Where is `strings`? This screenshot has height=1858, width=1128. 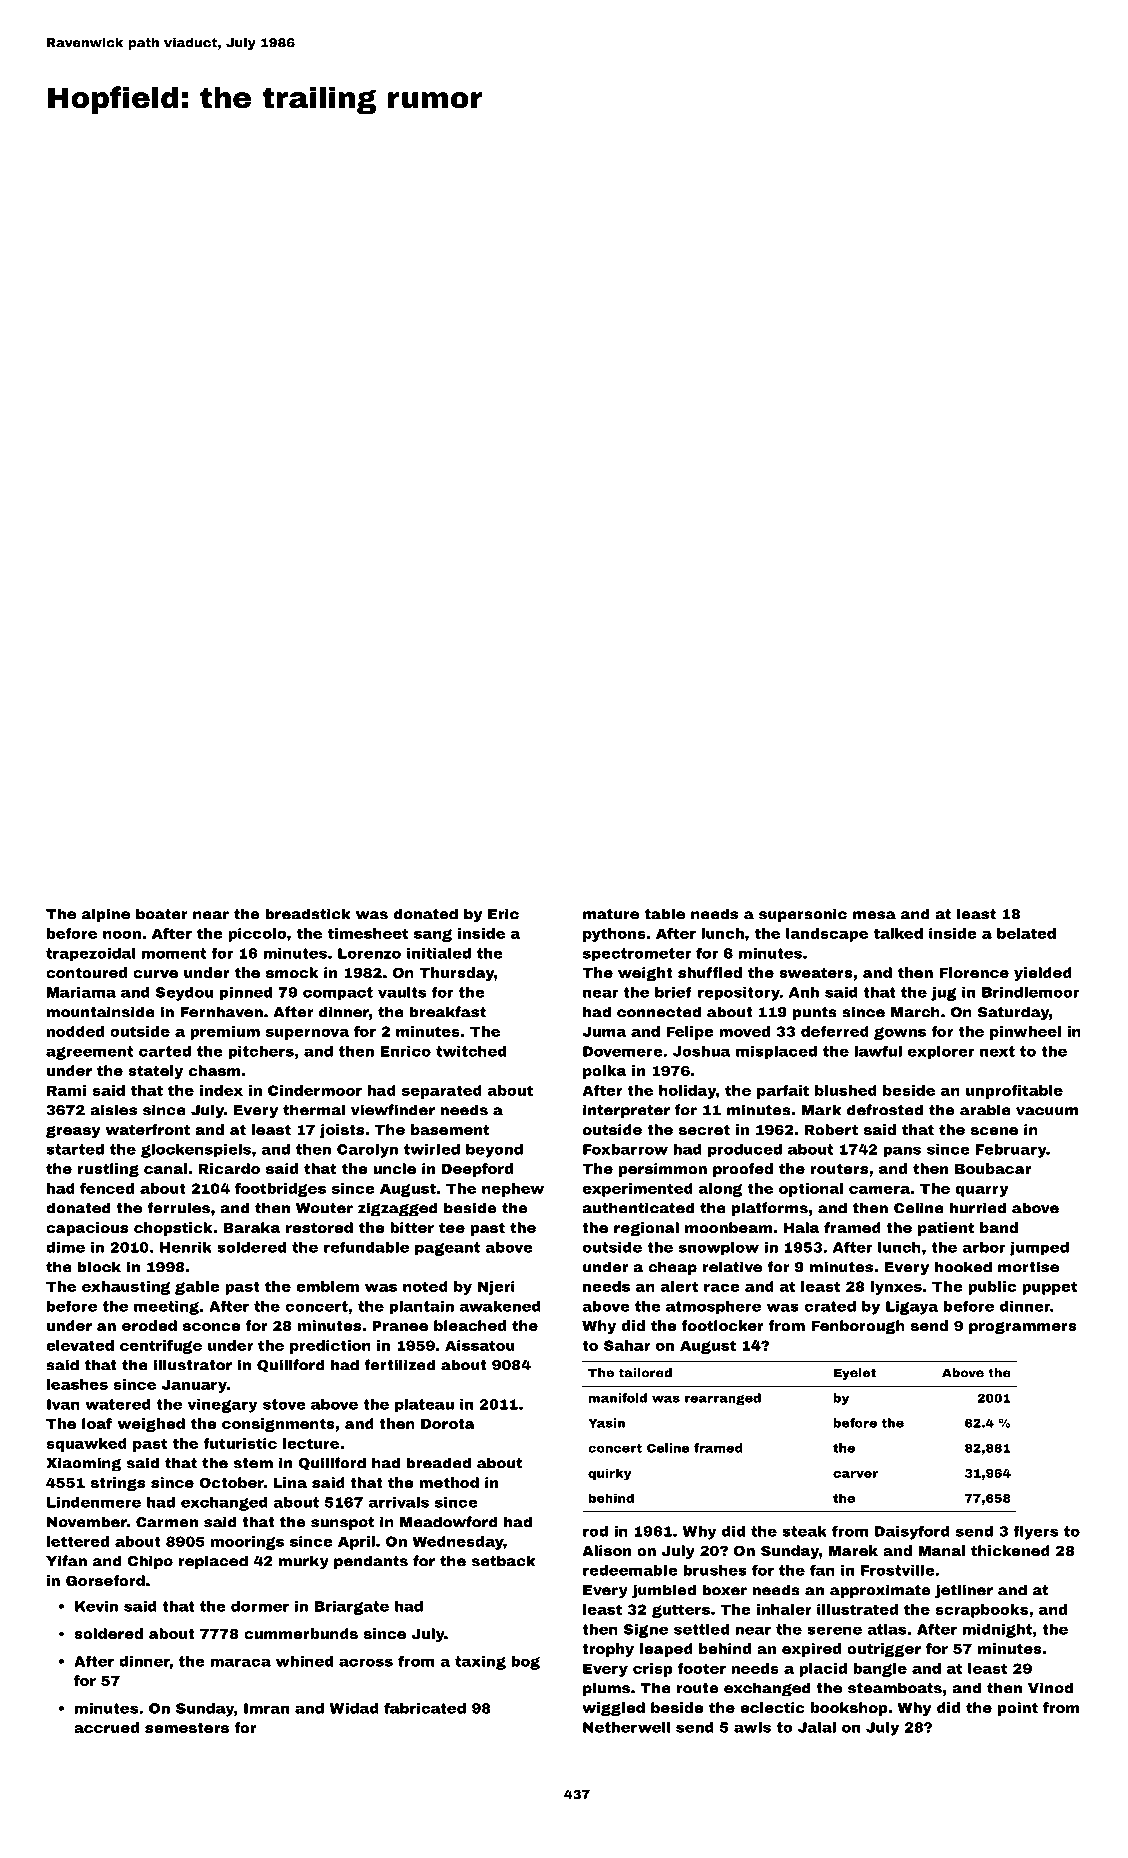 strings is located at coordinates (118, 1484).
